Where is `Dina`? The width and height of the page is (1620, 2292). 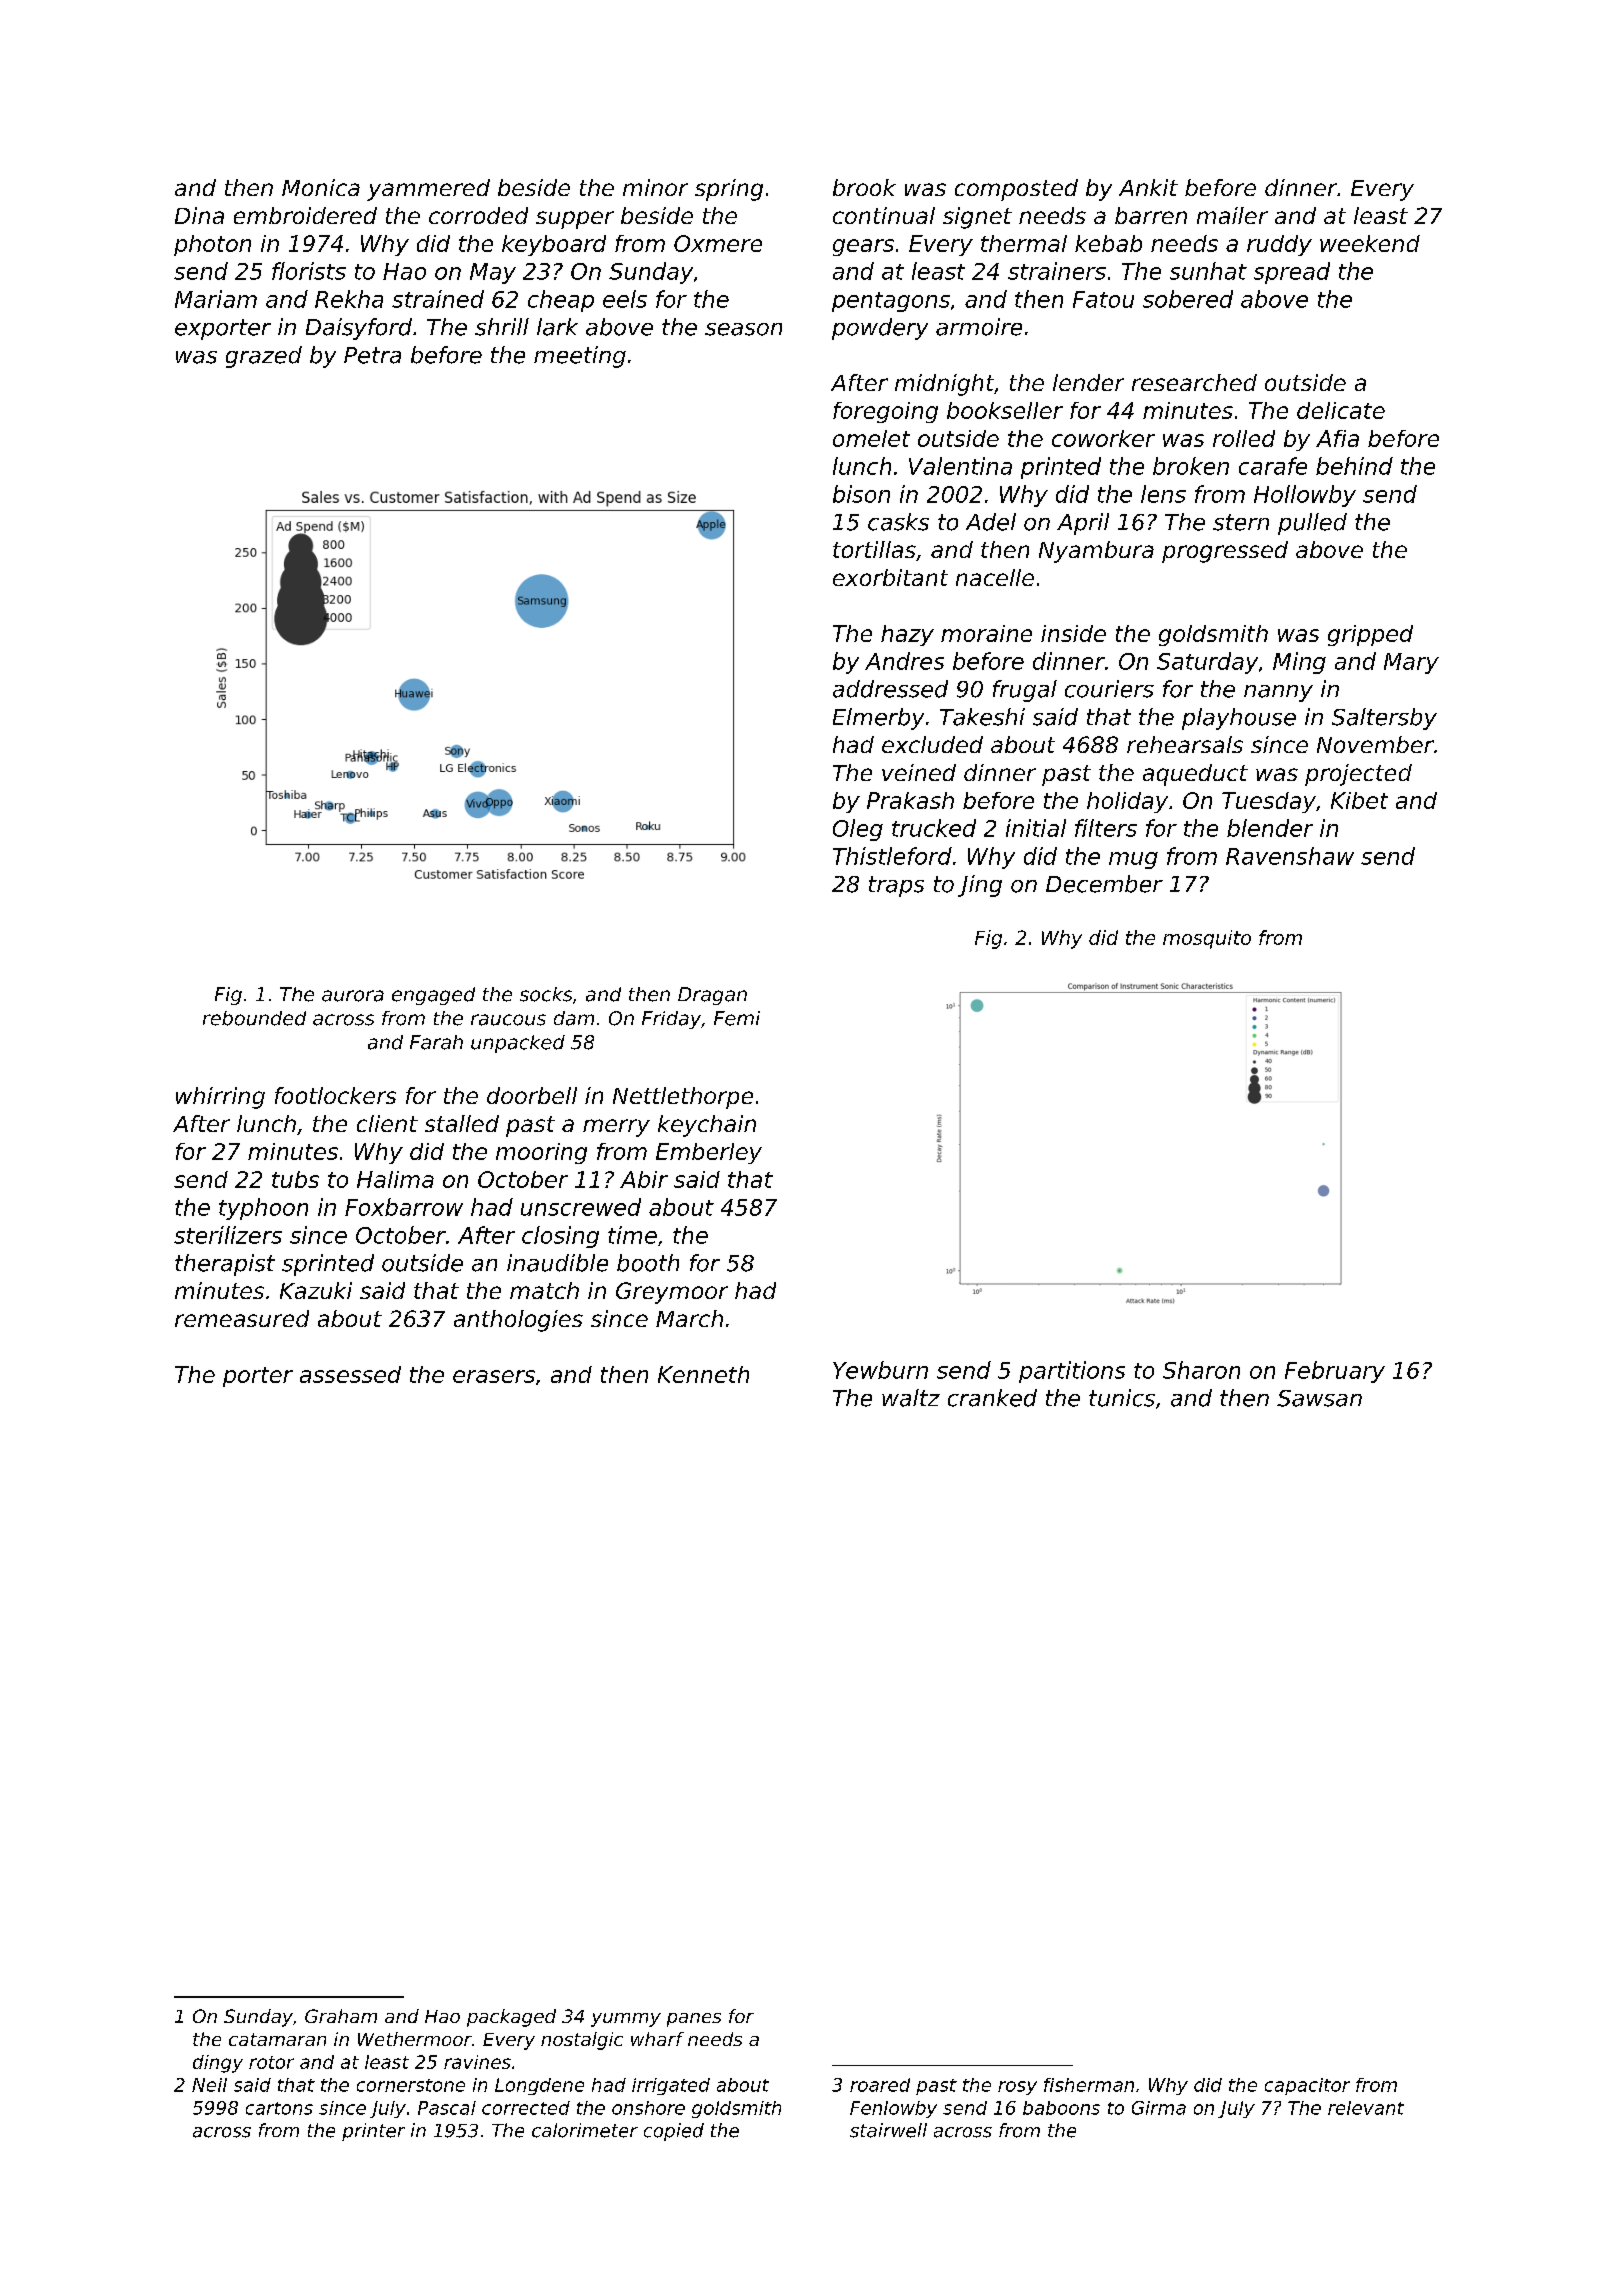 Dina is located at coordinates (199, 215).
